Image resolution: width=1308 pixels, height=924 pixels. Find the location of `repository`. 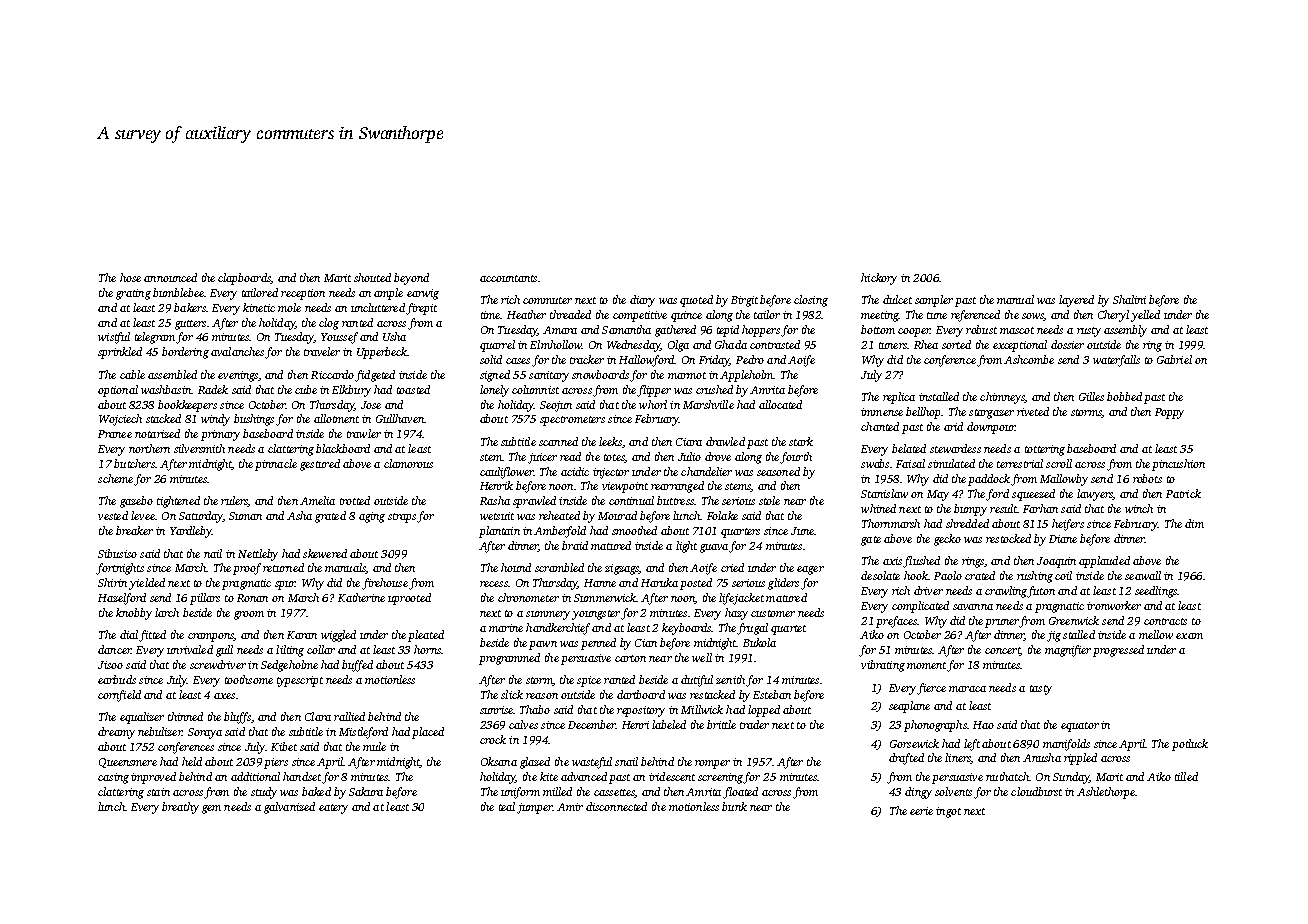

repository is located at coordinates (641, 711).
